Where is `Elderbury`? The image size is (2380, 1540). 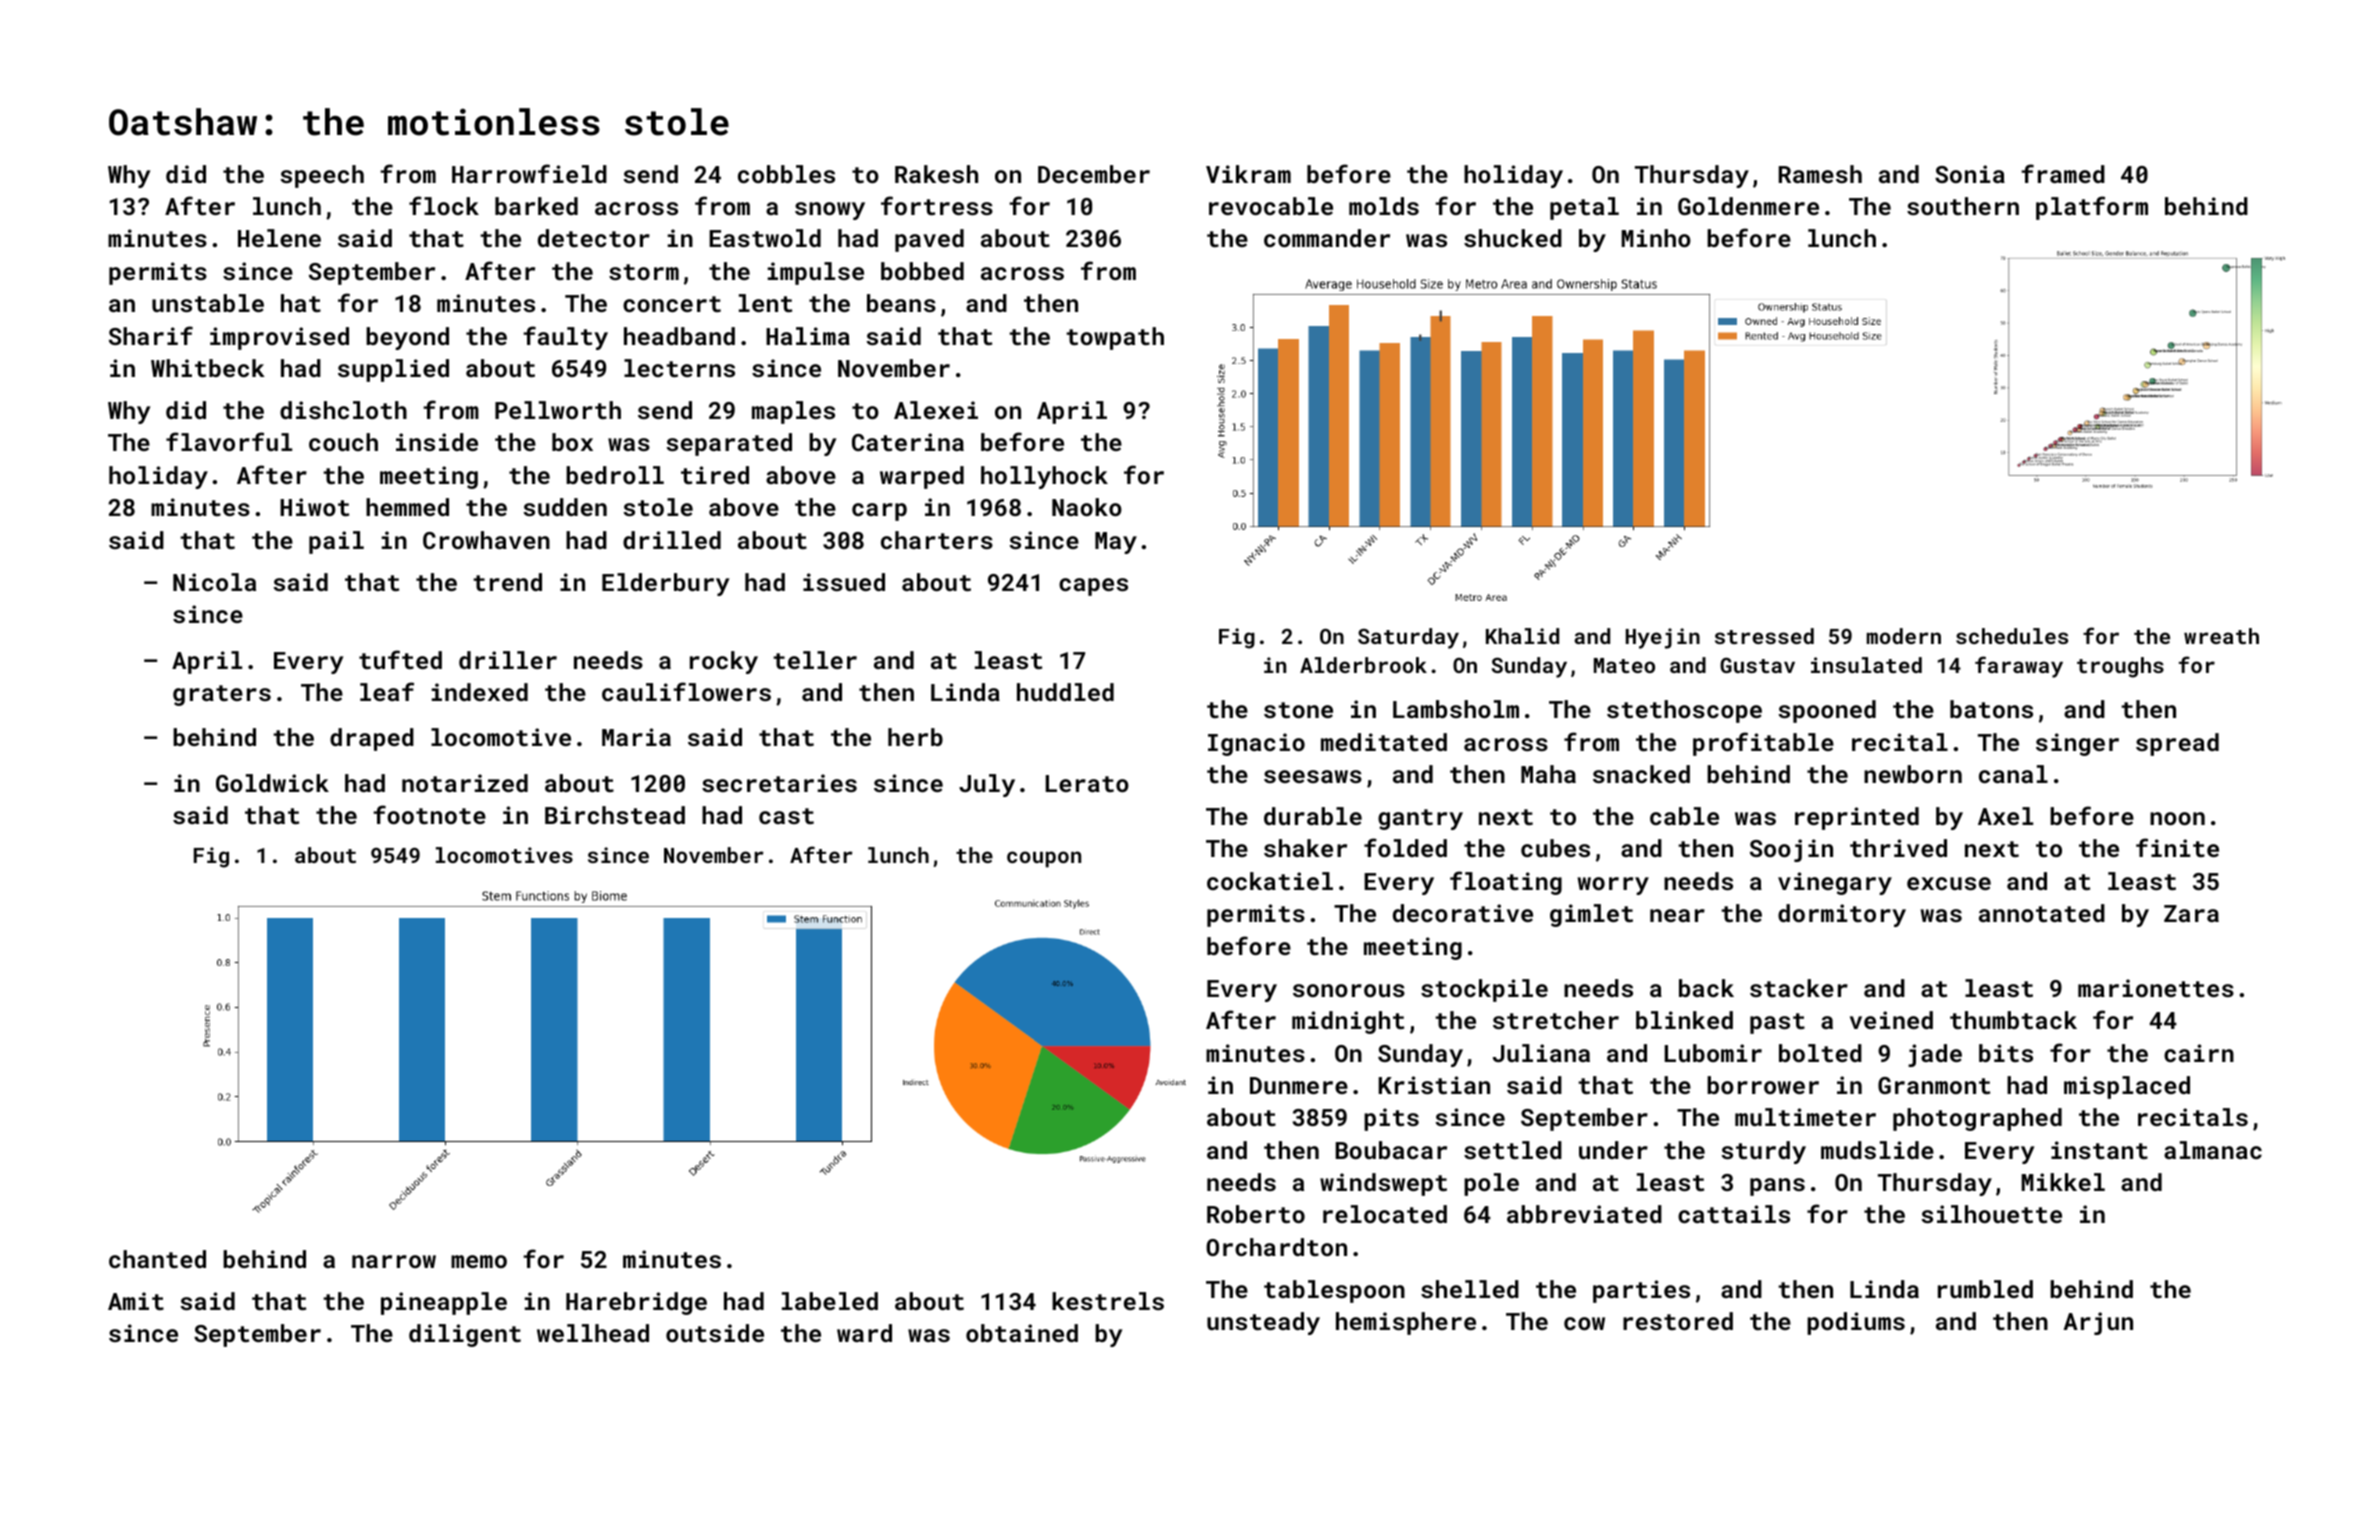 Elderbury is located at coordinates (665, 584).
